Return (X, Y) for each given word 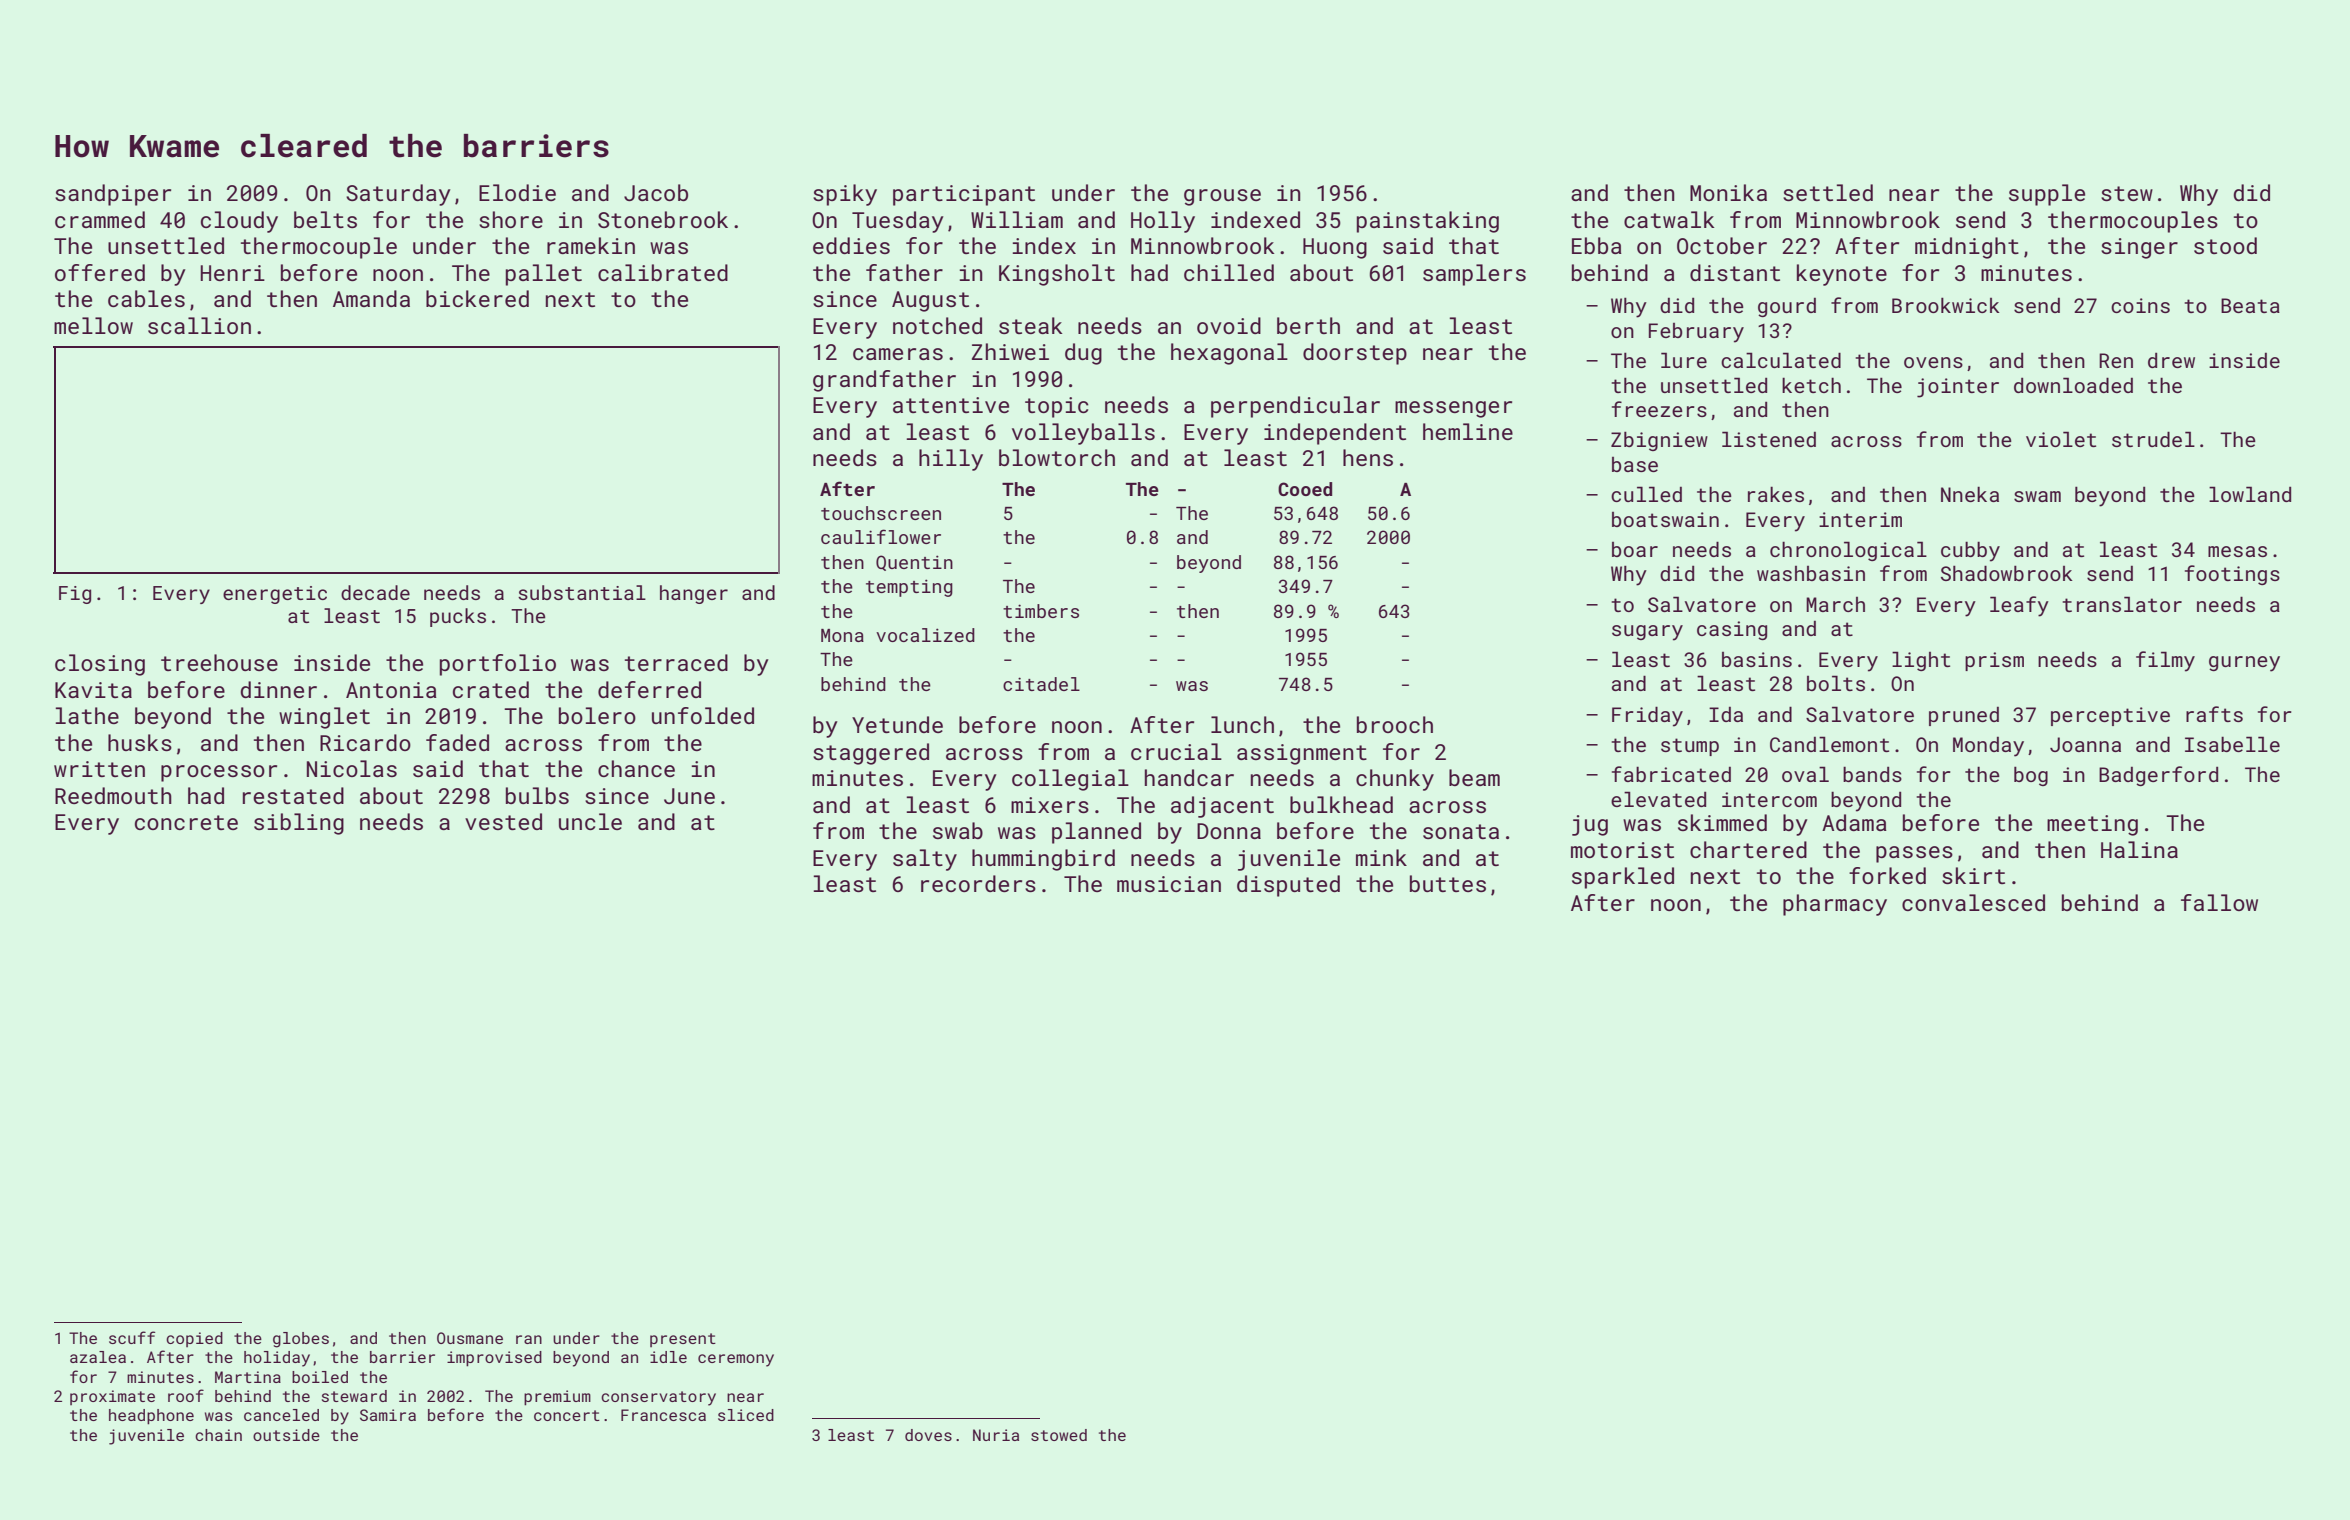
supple (2047, 195)
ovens (1933, 362)
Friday (1647, 716)
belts (325, 219)
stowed (1059, 1435)
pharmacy (1835, 905)
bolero (597, 715)
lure (1684, 360)
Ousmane (470, 1338)
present (683, 1340)
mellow (93, 325)
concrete (186, 822)
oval (1805, 774)
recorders (978, 883)
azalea (98, 1357)
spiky (845, 195)
